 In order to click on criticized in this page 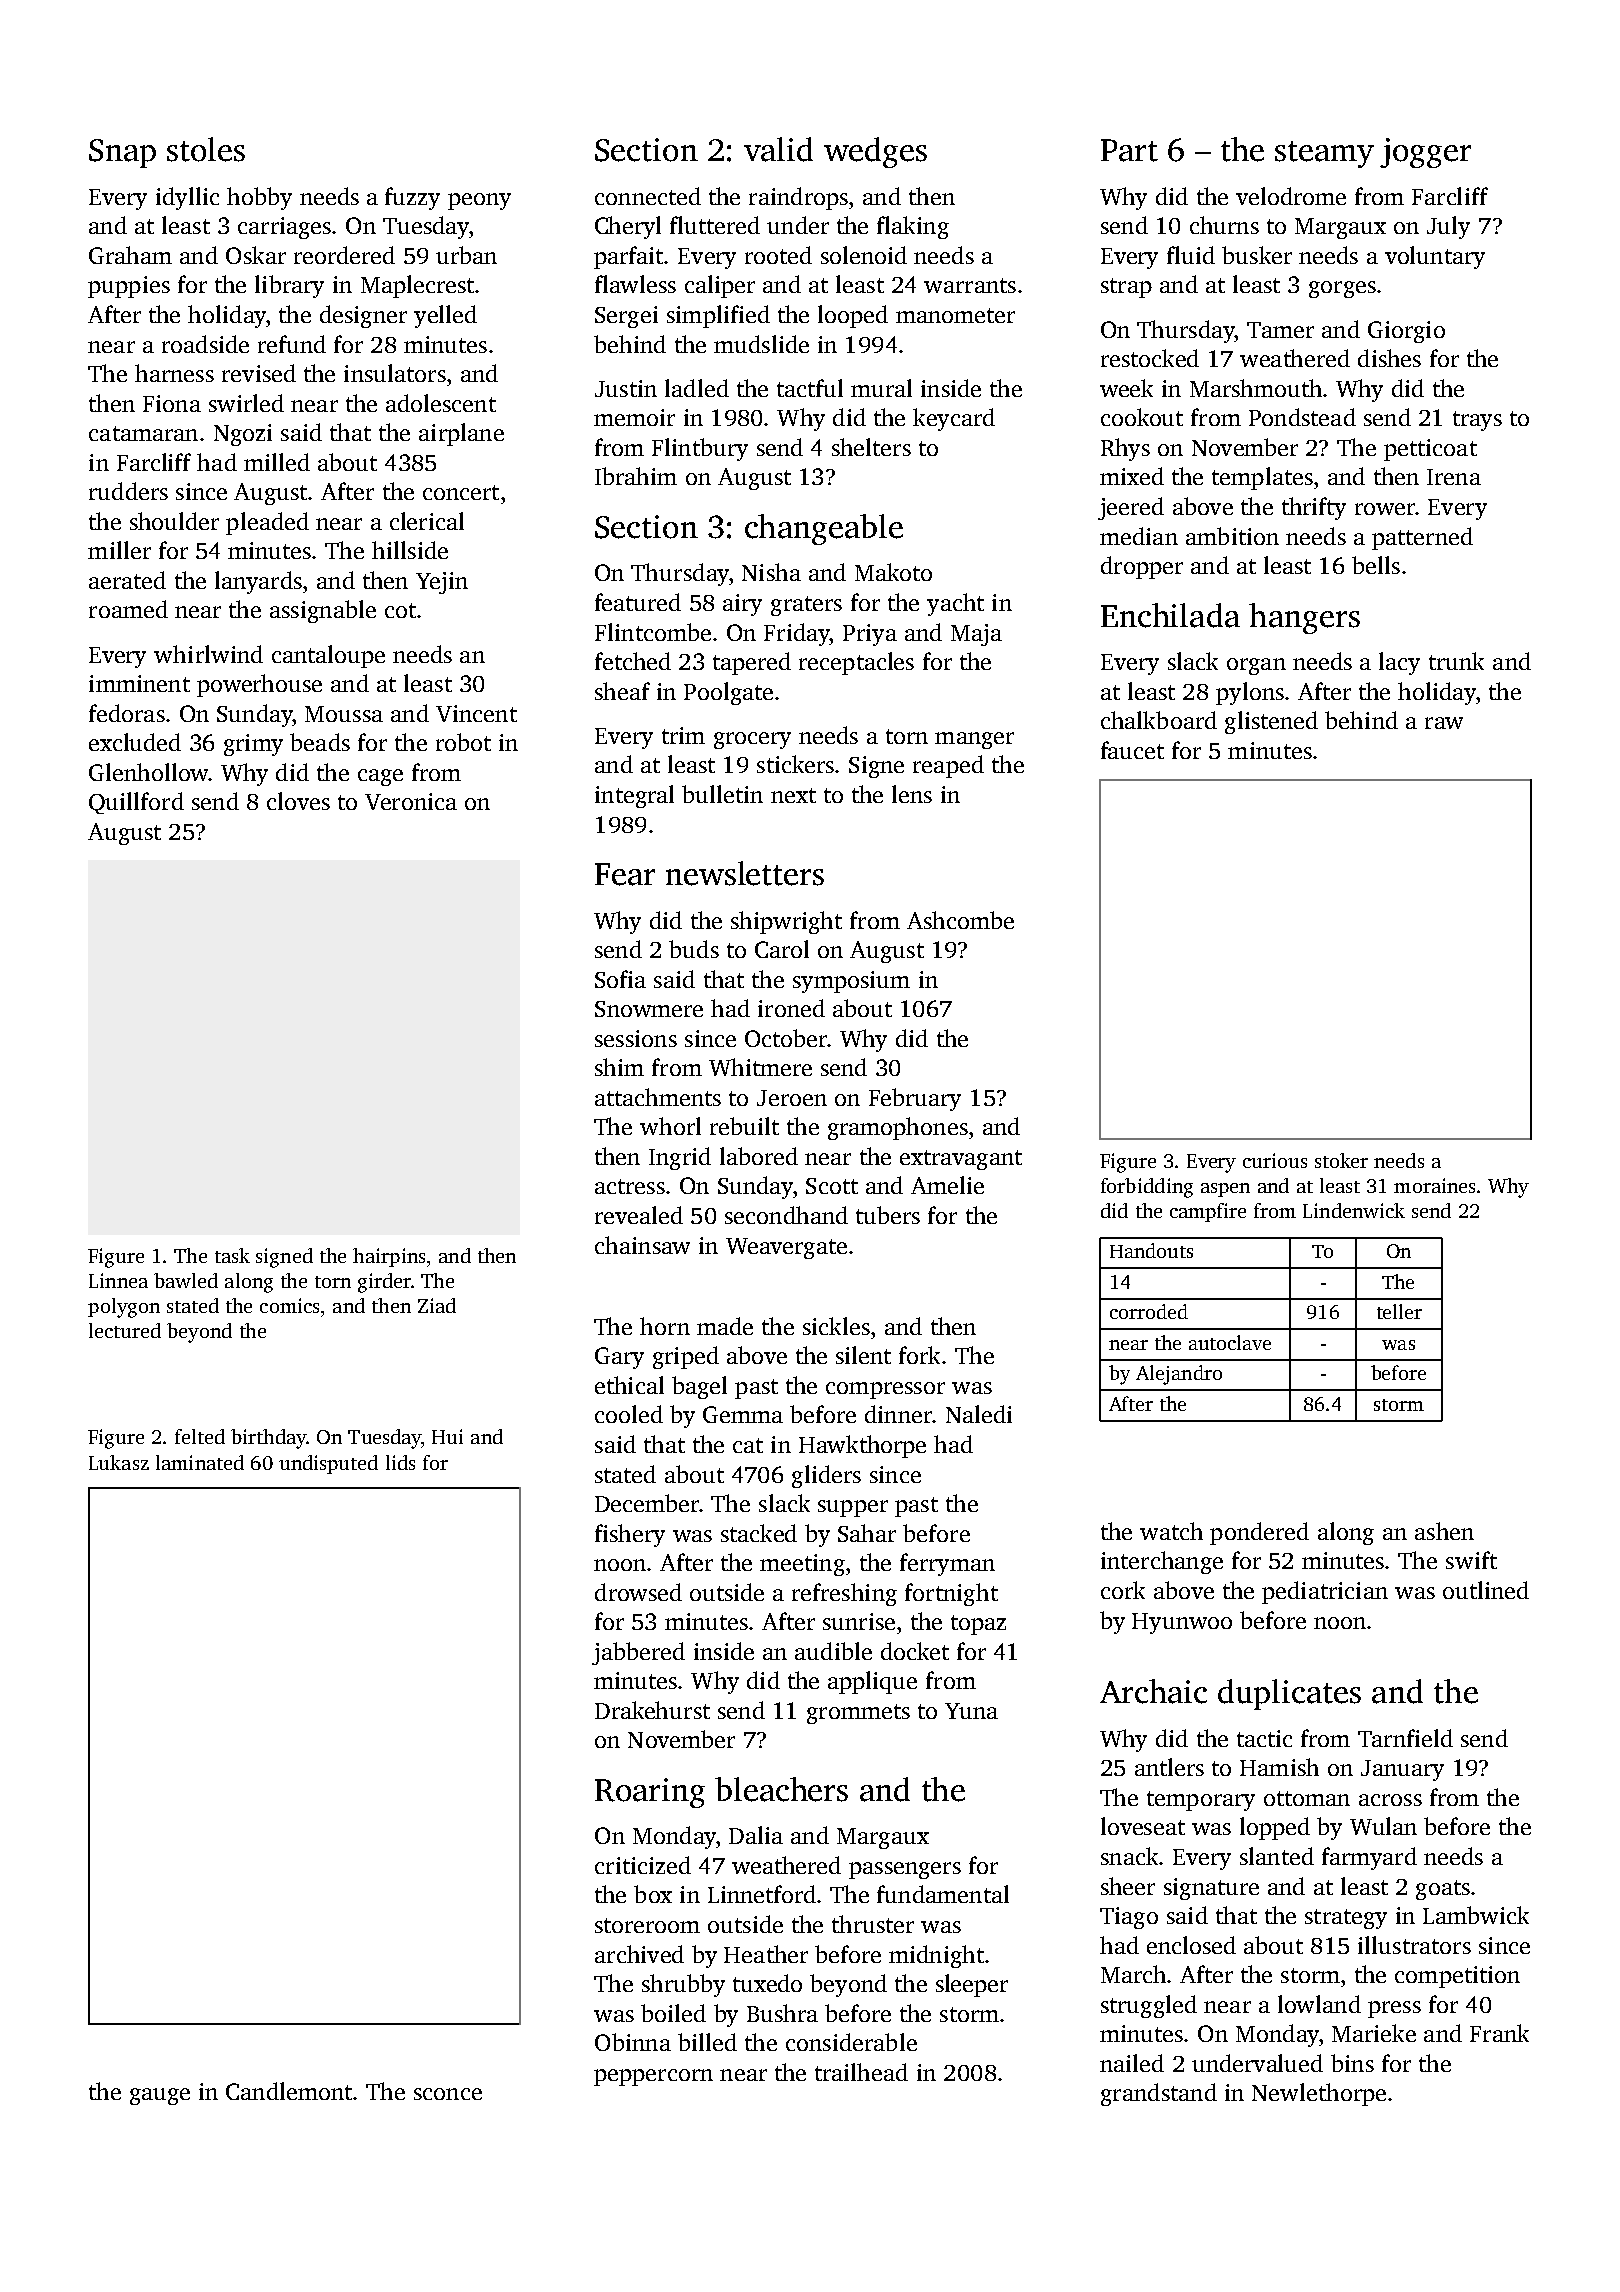, I will do `click(643, 1865)`.
